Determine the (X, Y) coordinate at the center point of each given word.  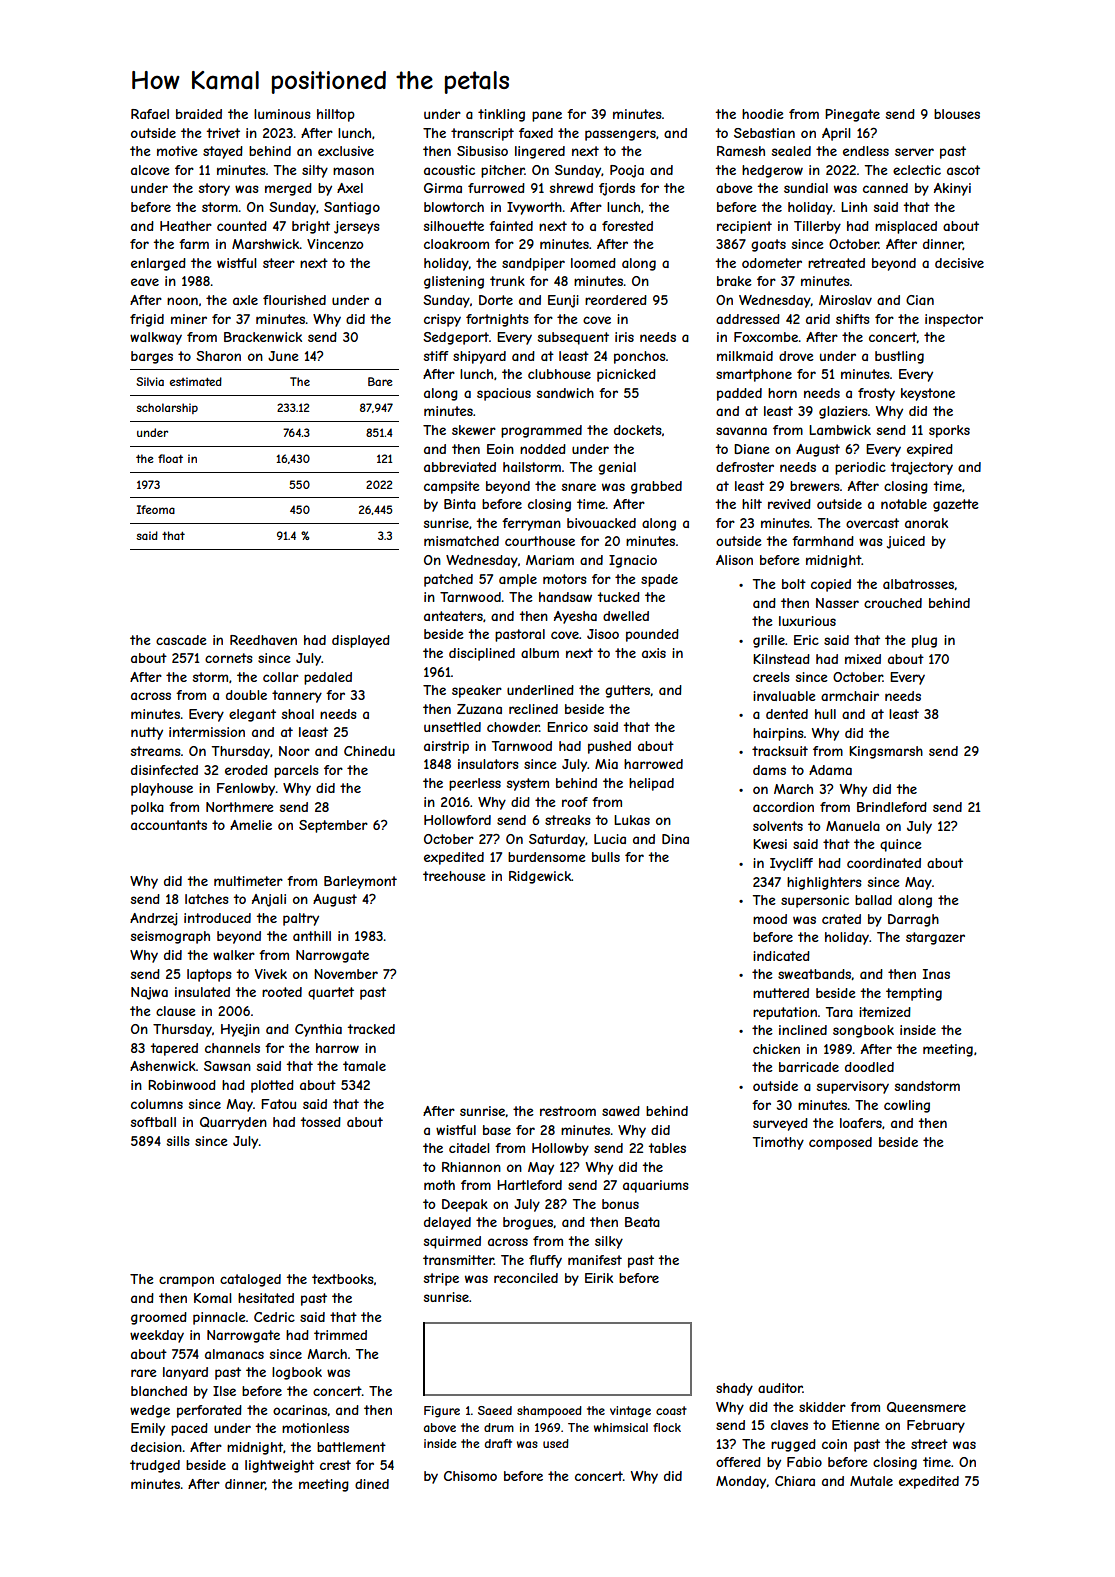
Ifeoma (155, 509)
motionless (315, 1428)
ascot (963, 170)
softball (153, 1122)
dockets (638, 430)
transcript (482, 134)
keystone (928, 394)
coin (834, 1444)
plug (924, 641)
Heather (186, 226)
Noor (294, 751)
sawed (621, 1111)
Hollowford (457, 820)
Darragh (913, 920)
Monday (741, 1482)
